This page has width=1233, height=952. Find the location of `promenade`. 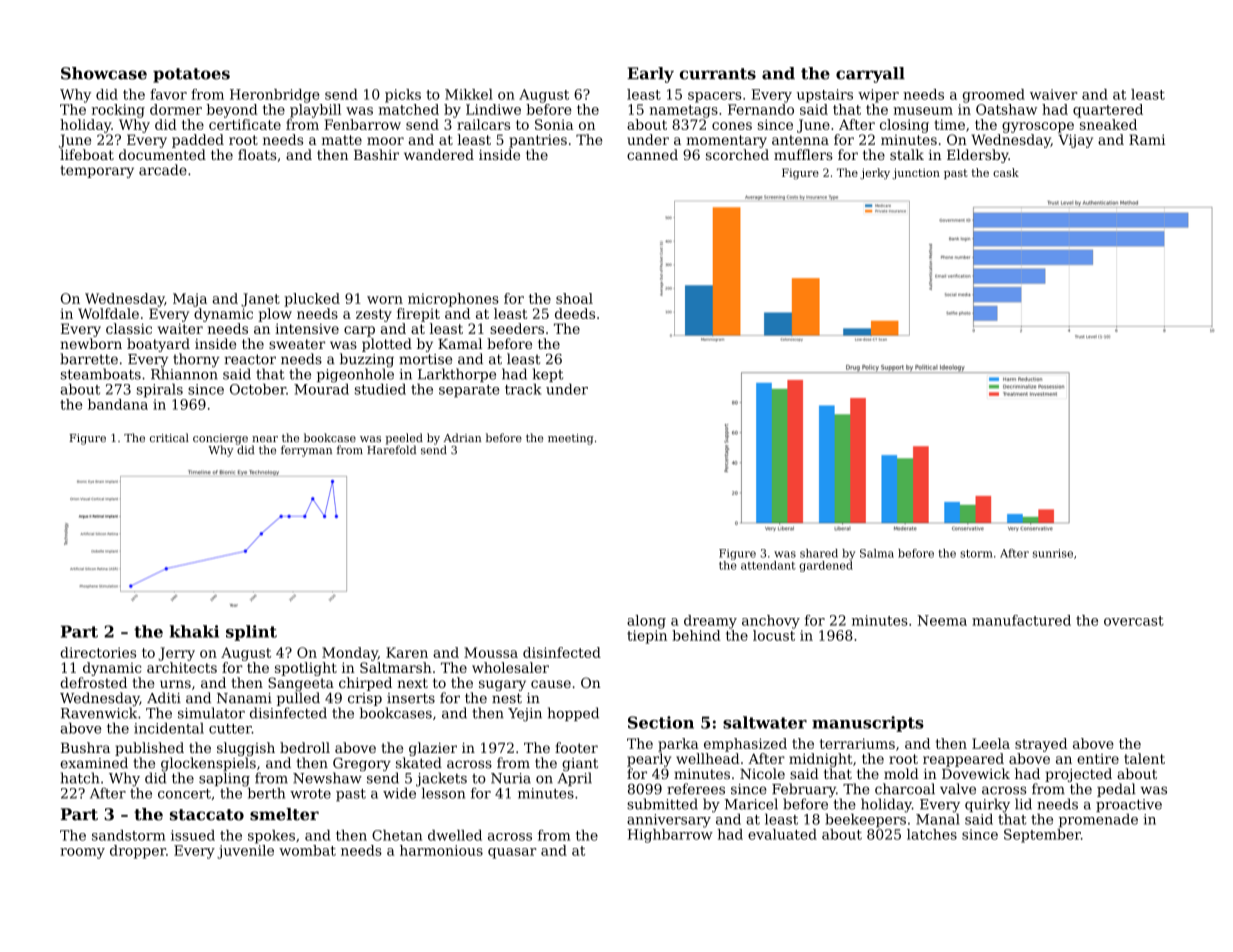

promenade is located at coordinates (1098, 820).
